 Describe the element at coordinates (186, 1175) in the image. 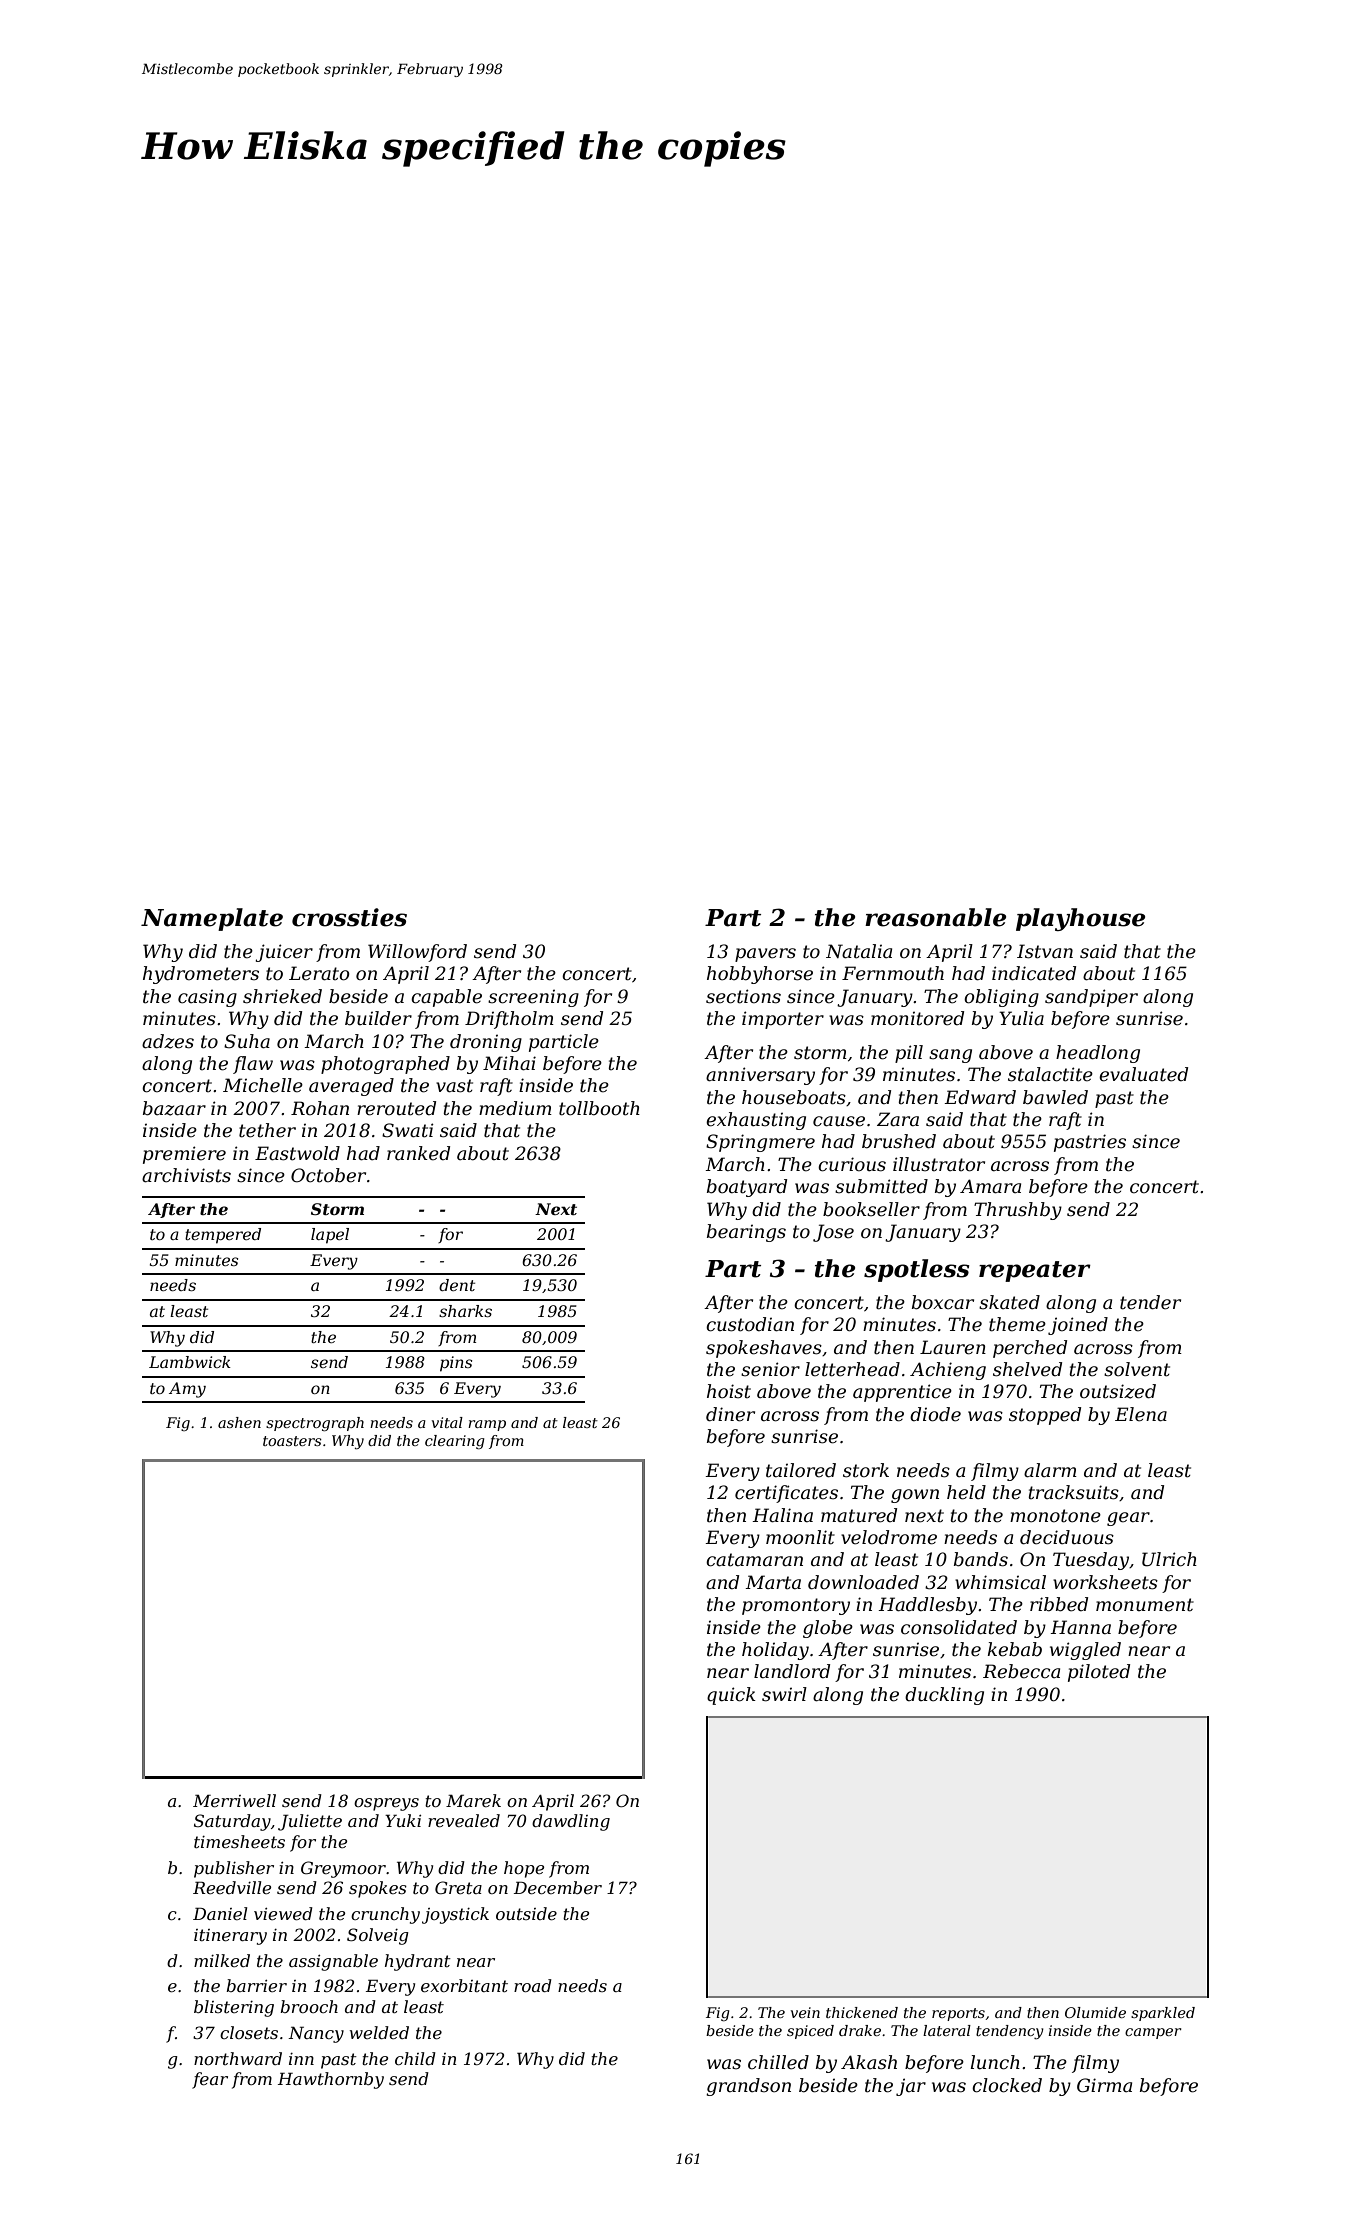

I see `archivists` at that location.
